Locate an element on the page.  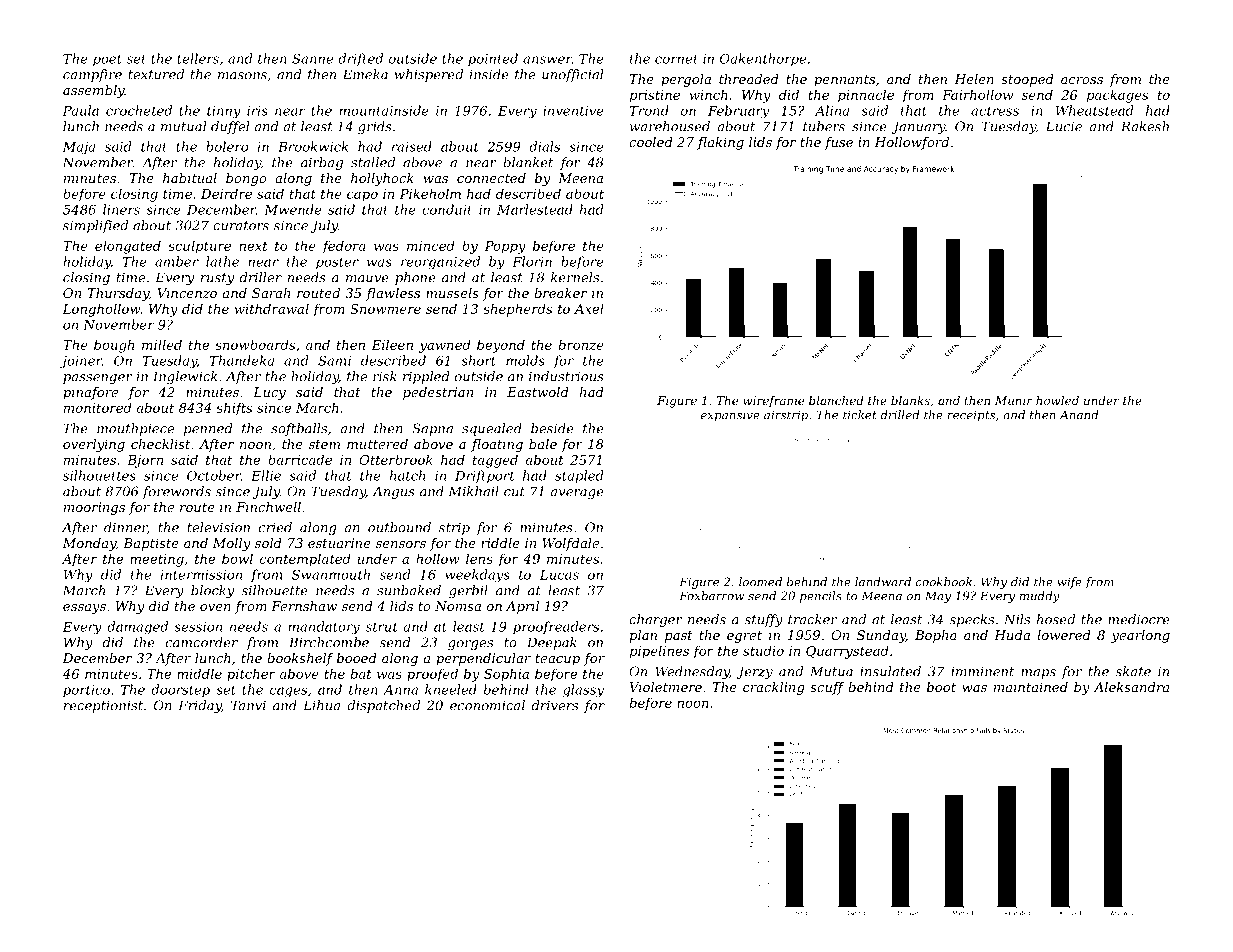
simplified is located at coordinates (95, 226).
